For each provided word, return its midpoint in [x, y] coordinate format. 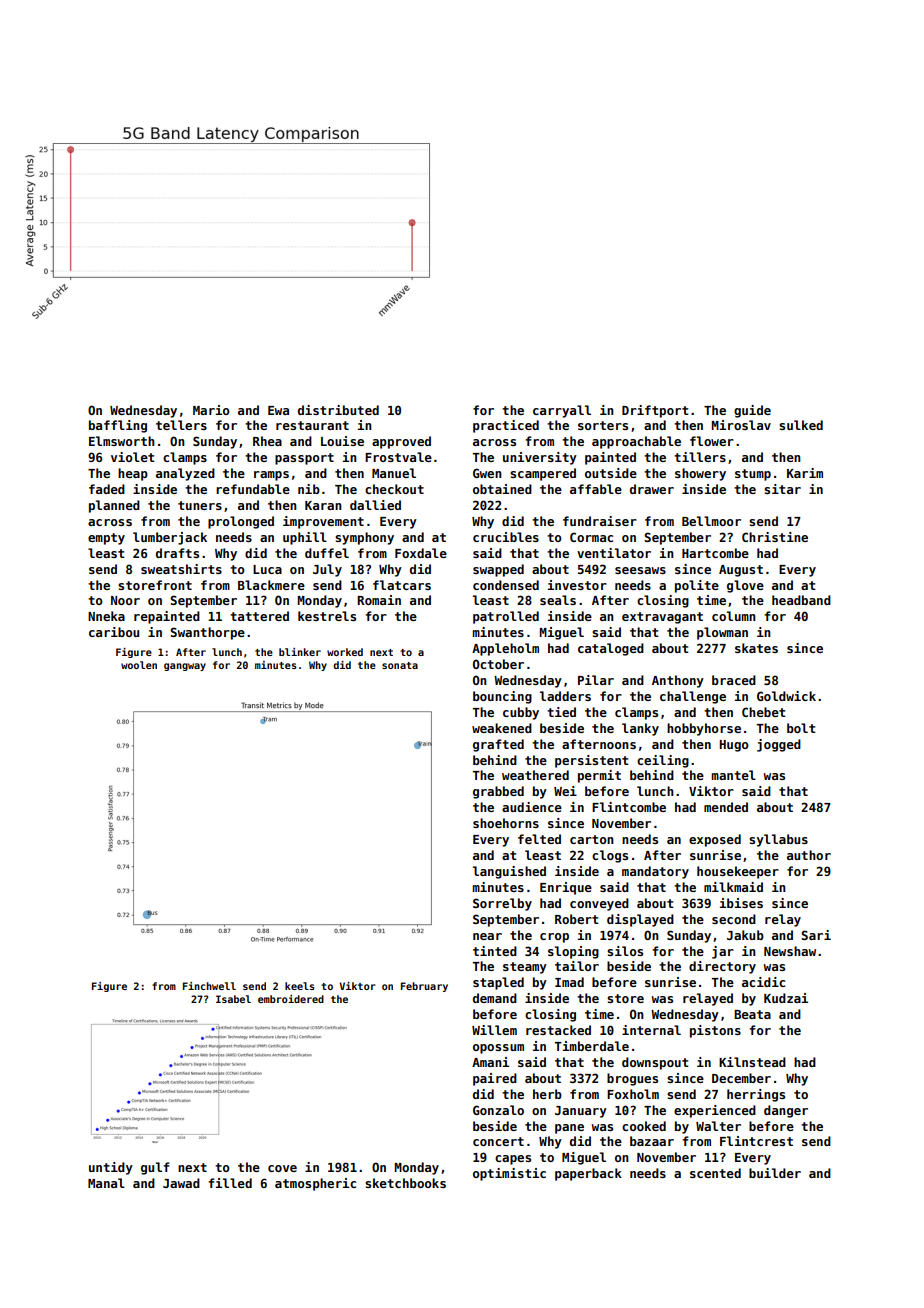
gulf [155, 1168]
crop [554, 938]
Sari [816, 935]
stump [753, 475]
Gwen [487, 473]
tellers [181, 425]
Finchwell [209, 986]
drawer [652, 489]
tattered [259, 616]
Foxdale [421, 553]
